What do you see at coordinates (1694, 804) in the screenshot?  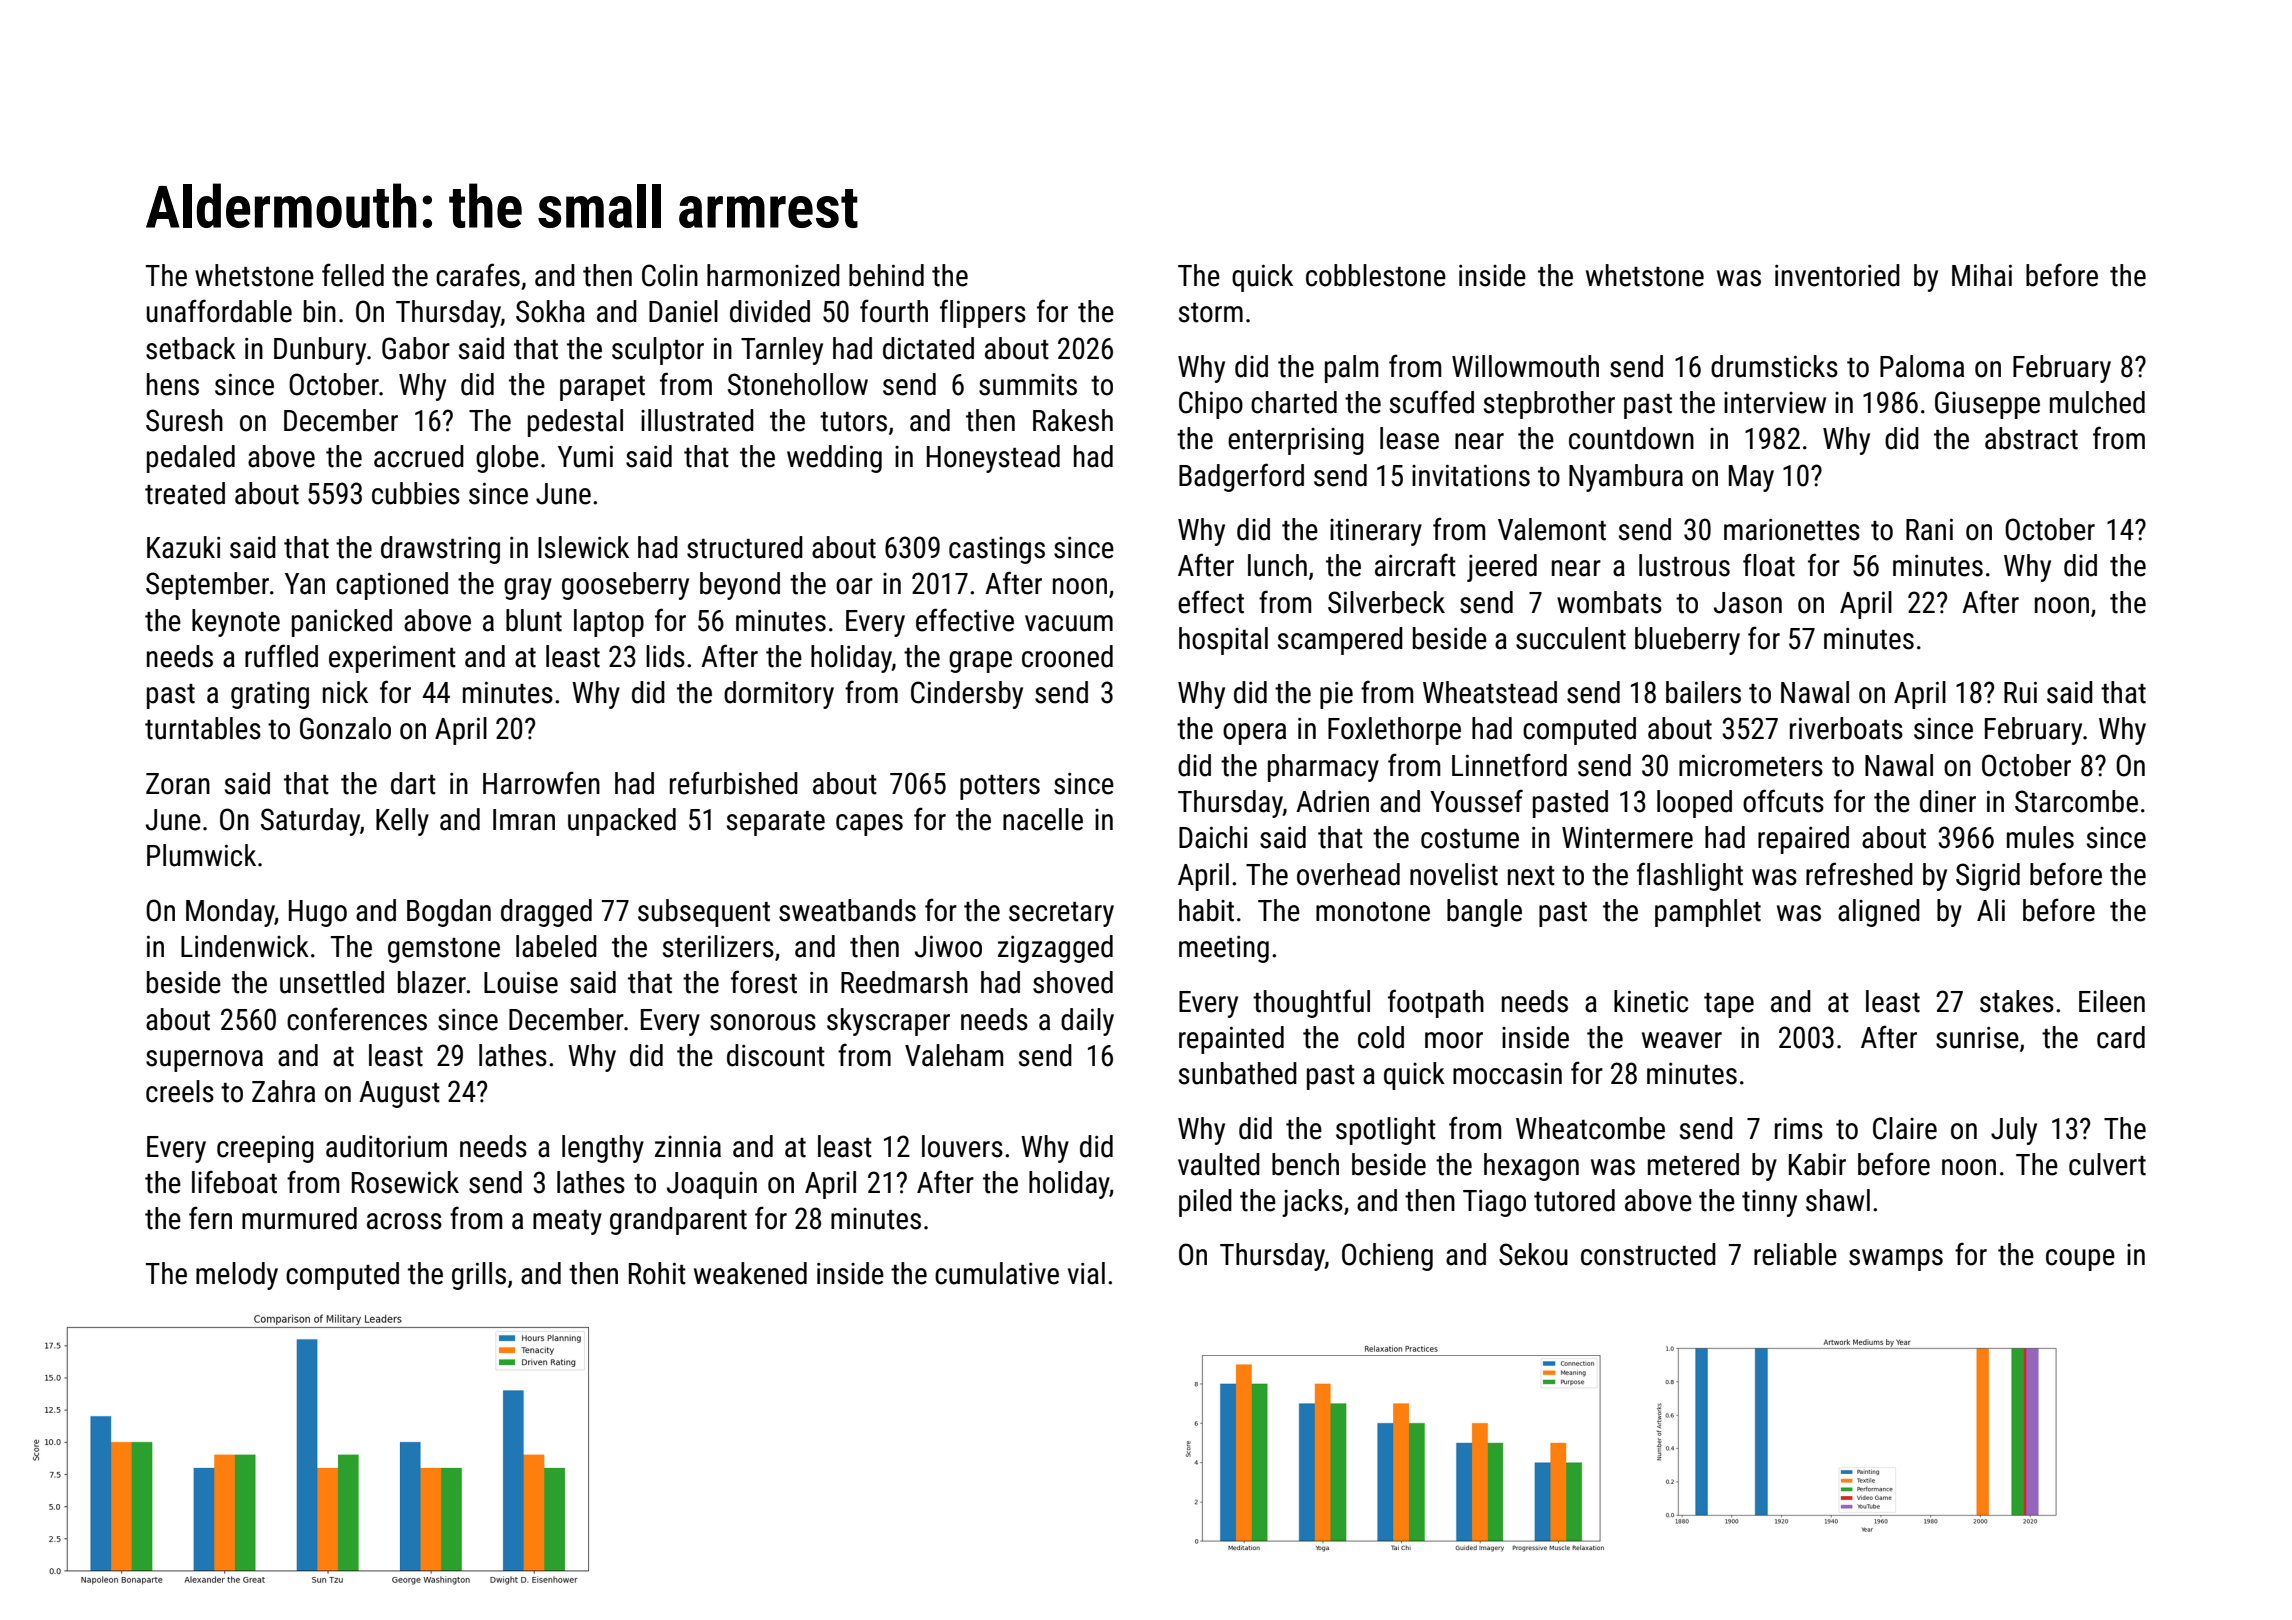 I see `looped` at bounding box center [1694, 804].
